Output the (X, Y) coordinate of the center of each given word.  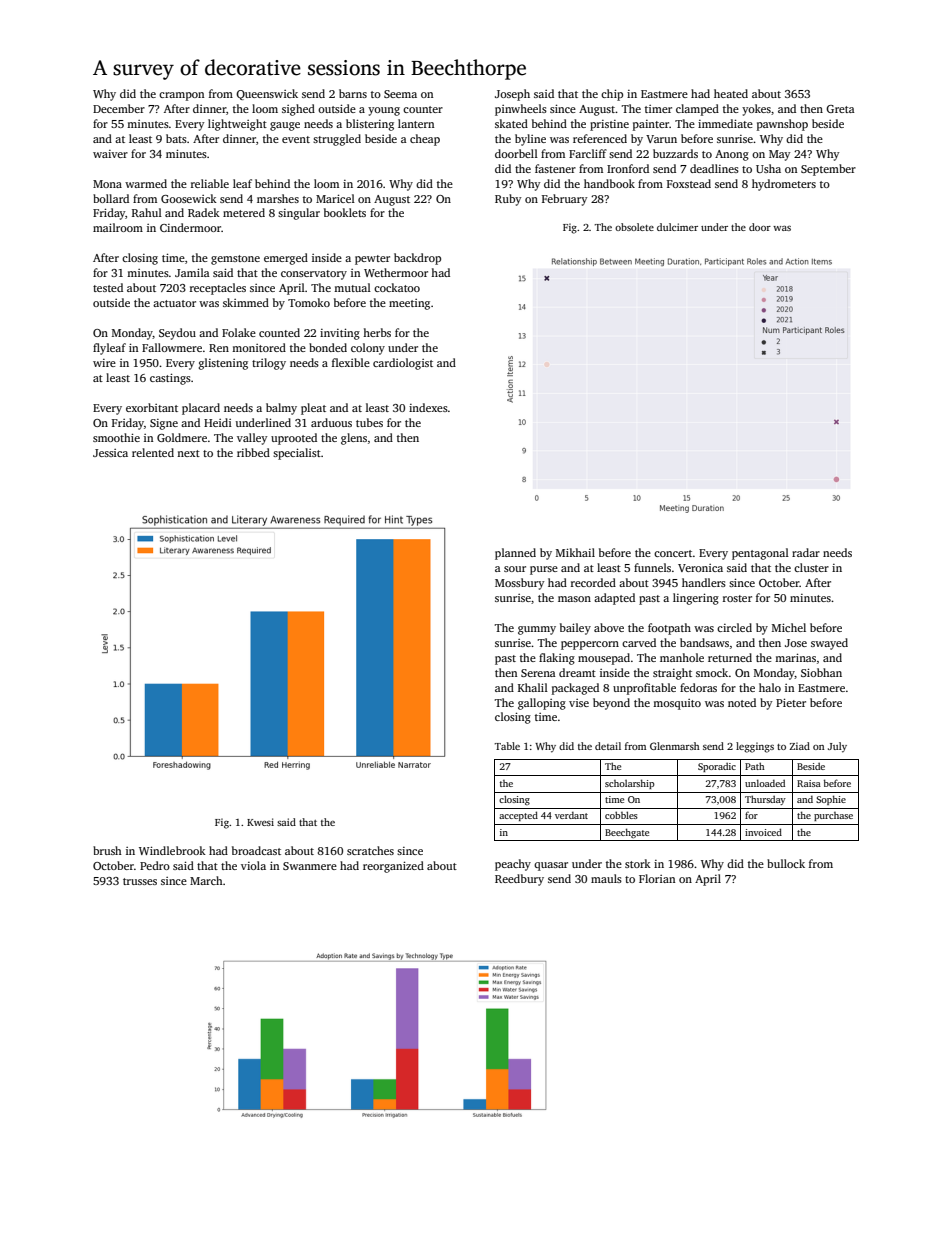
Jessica (110, 453)
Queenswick (267, 94)
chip (612, 95)
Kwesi (260, 822)
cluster (811, 567)
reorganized (393, 867)
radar (806, 552)
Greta (840, 109)
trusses (140, 881)
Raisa (809, 783)
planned (515, 554)
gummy (537, 630)
